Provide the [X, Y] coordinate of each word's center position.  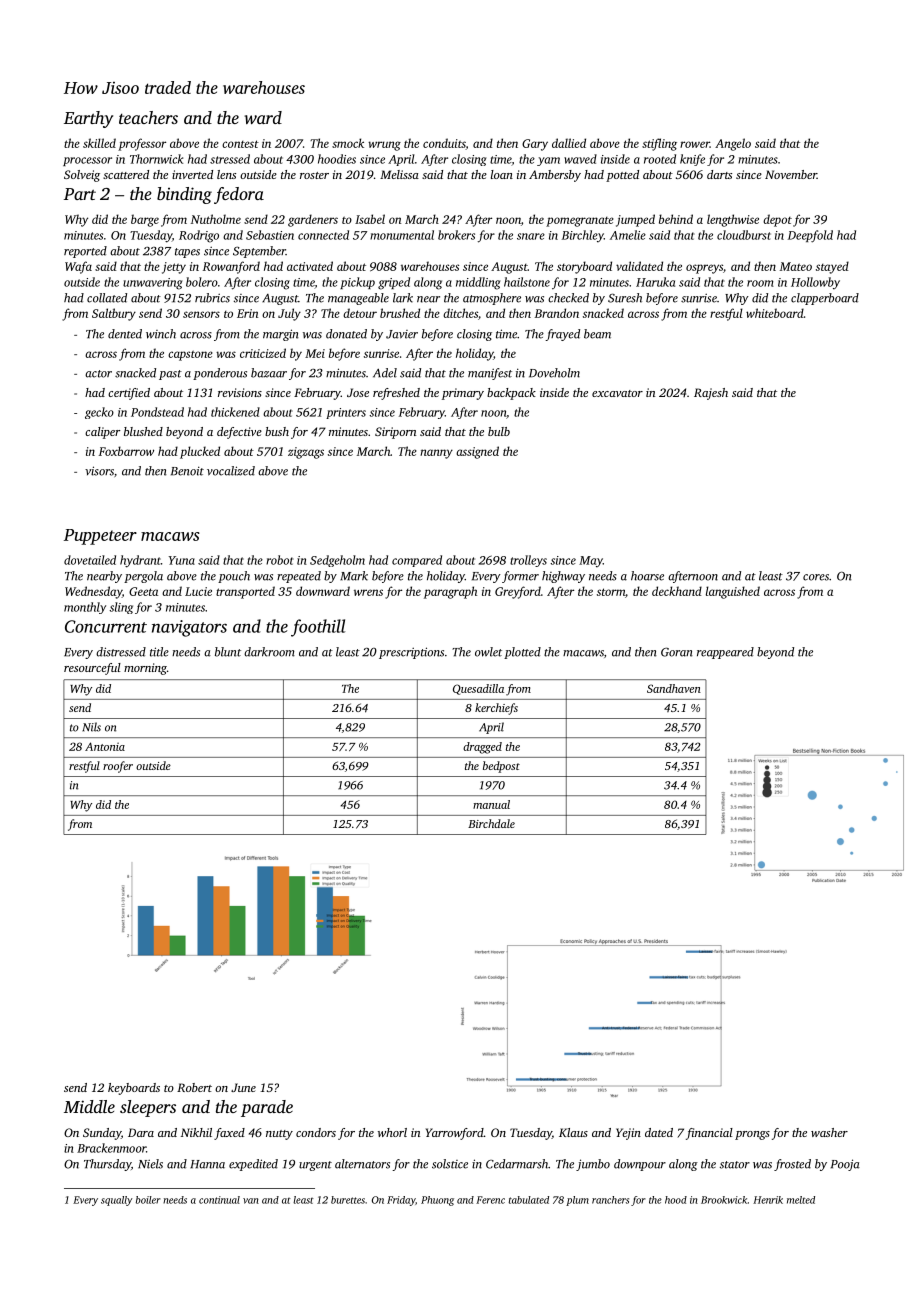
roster [314, 175]
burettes [348, 1200]
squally [116, 1201]
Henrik [768, 1200]
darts [719, 174]
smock [348, 143]
